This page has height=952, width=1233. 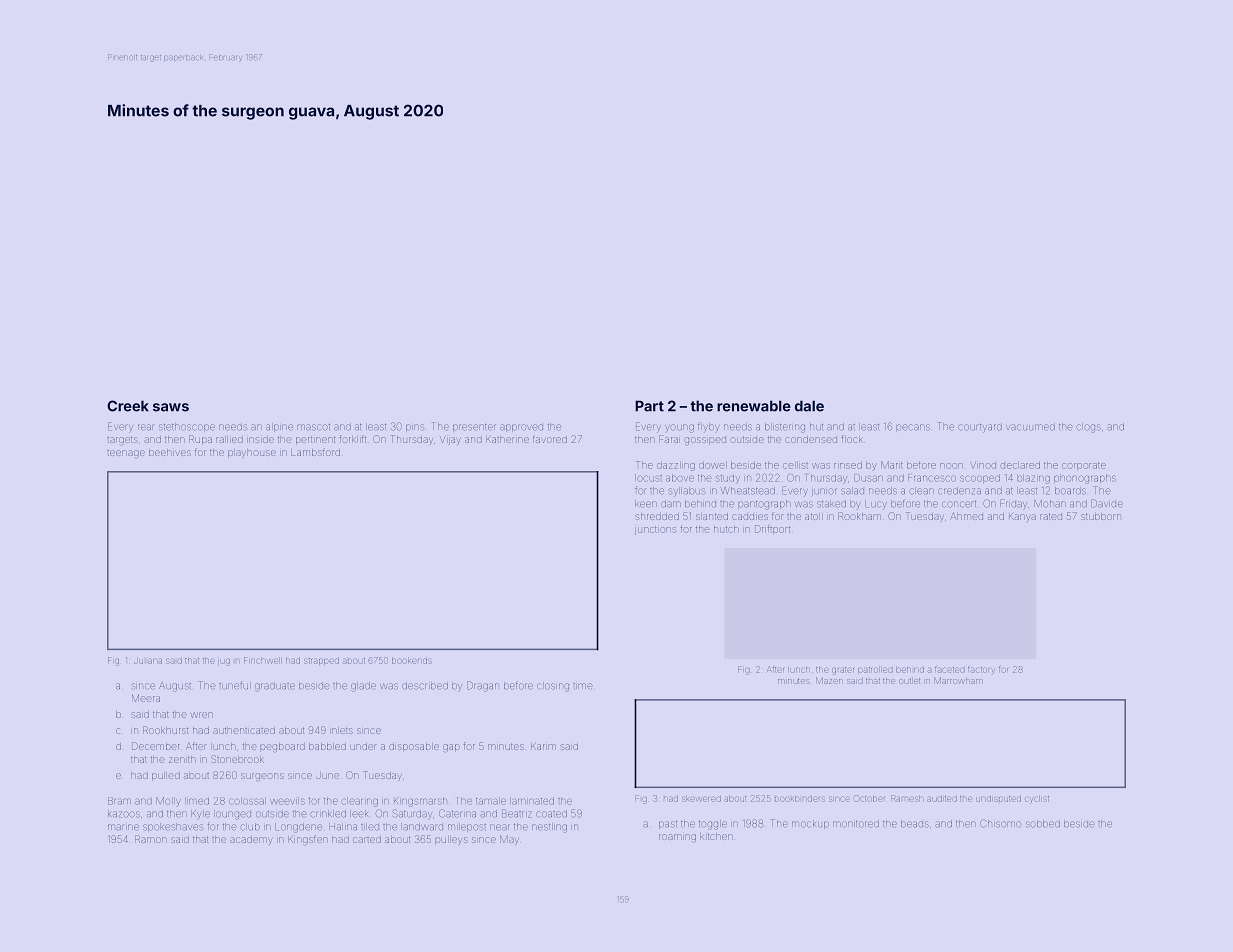 What do you see at coordinates (550, 439) in the page?
I see `favored` at bounding box center [550, 439].
